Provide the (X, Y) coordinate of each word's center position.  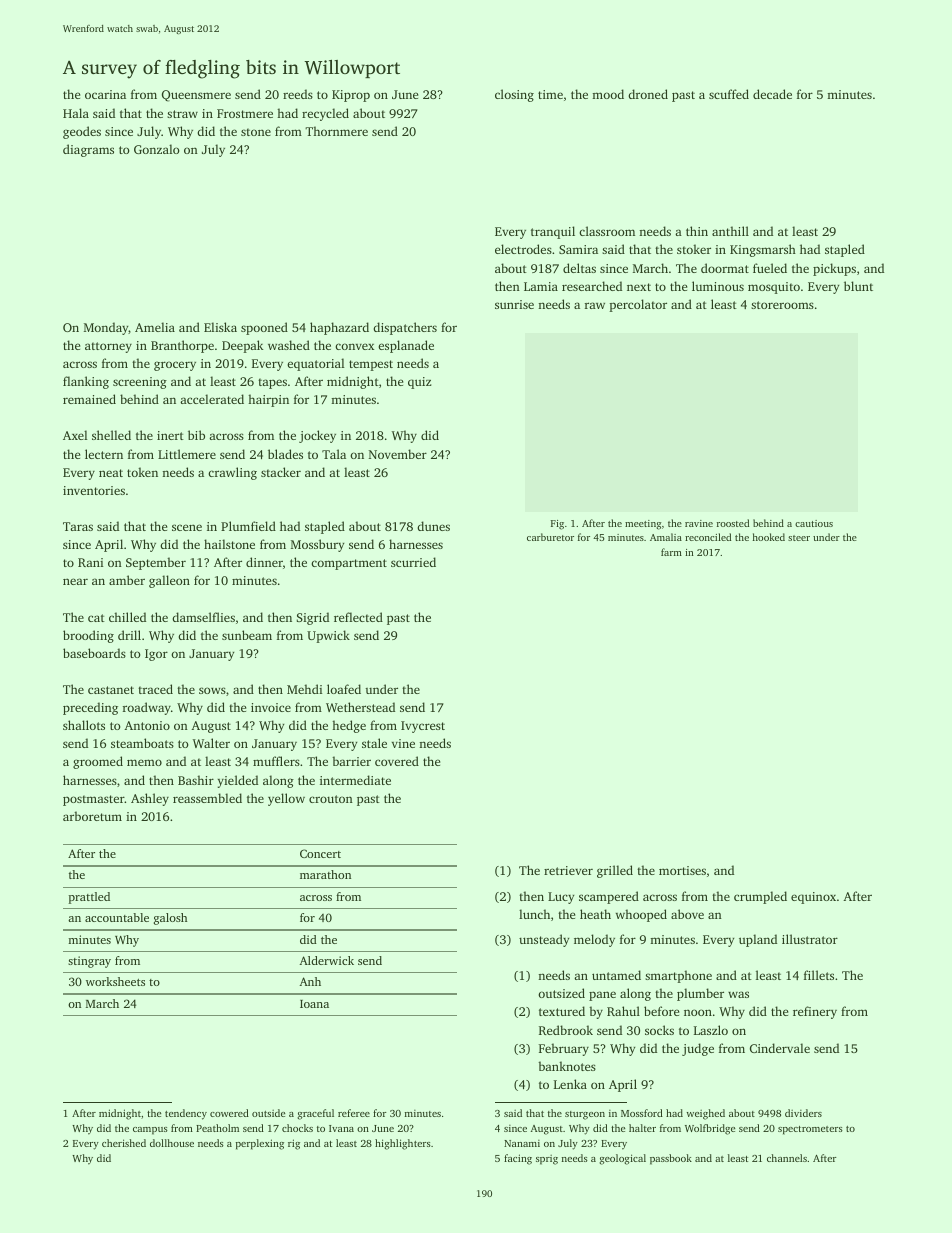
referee (354, 1113)
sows (212, 690)
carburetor (550, 537)
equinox (813, 898)
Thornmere (336, 131)
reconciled (708, 537)
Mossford (642, 1113)
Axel (75, 435)
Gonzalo (157, 149)
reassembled (207, 798)
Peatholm (217, 1128)
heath (595, 914)
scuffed (729, 94)
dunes (433, 526)
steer (799, 538)
